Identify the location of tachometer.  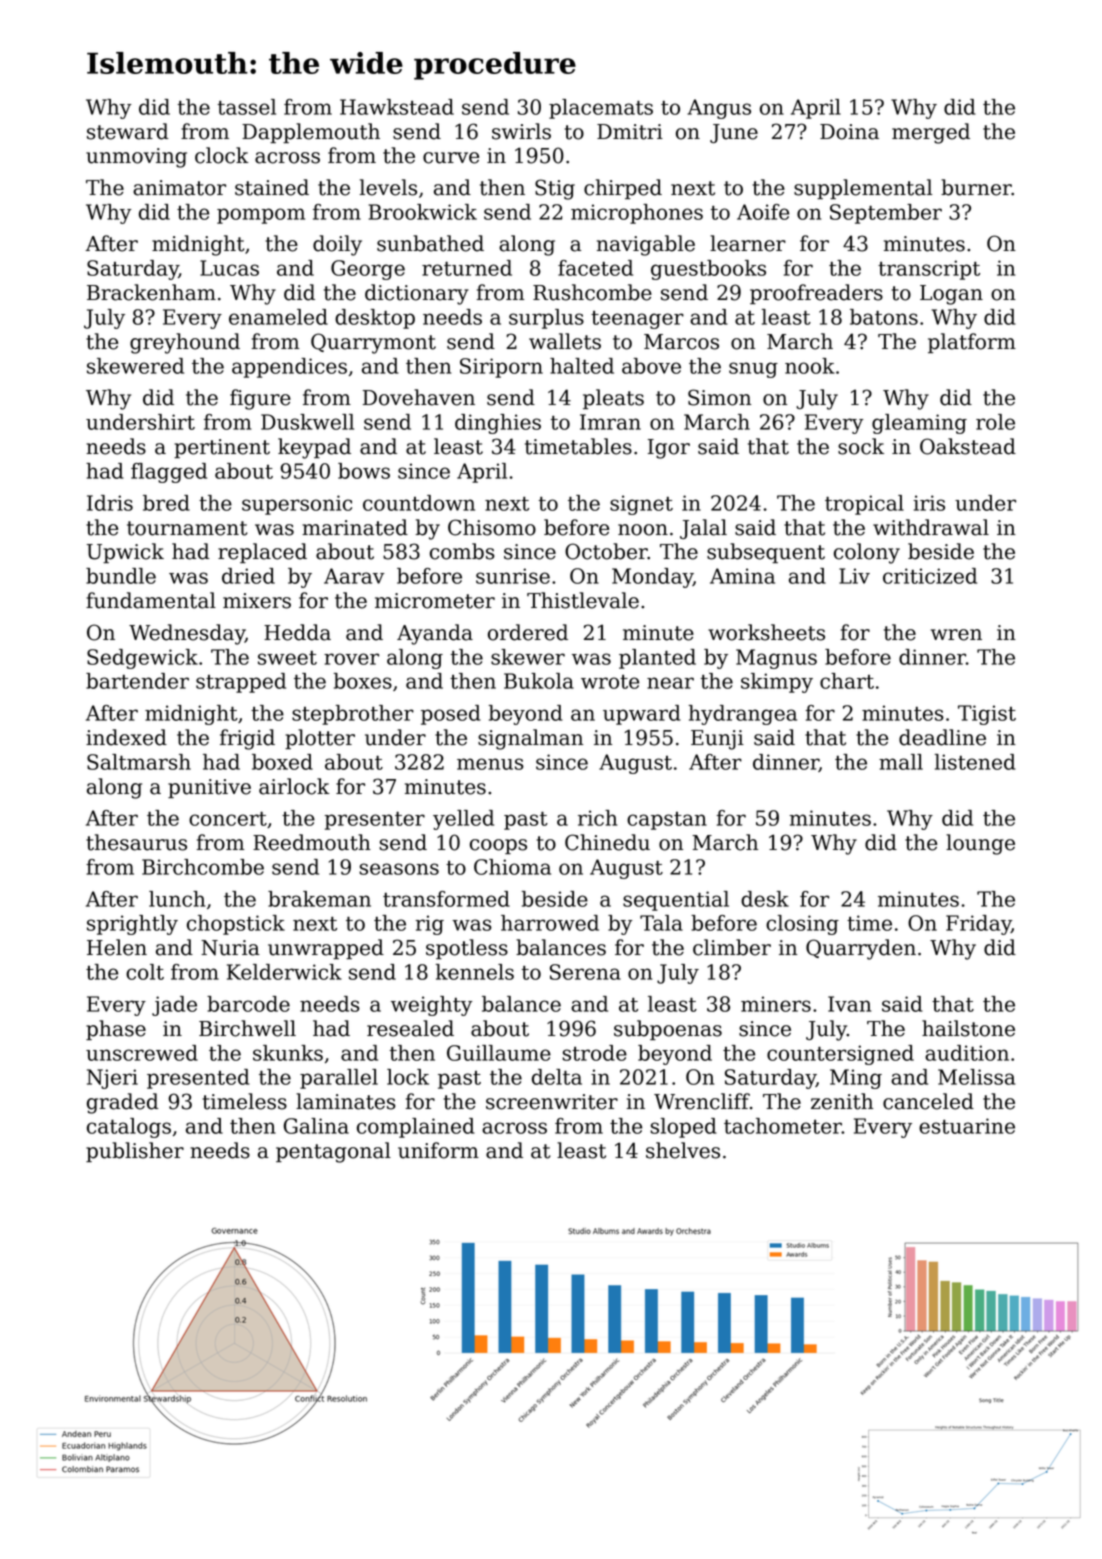
(783, 1126).
